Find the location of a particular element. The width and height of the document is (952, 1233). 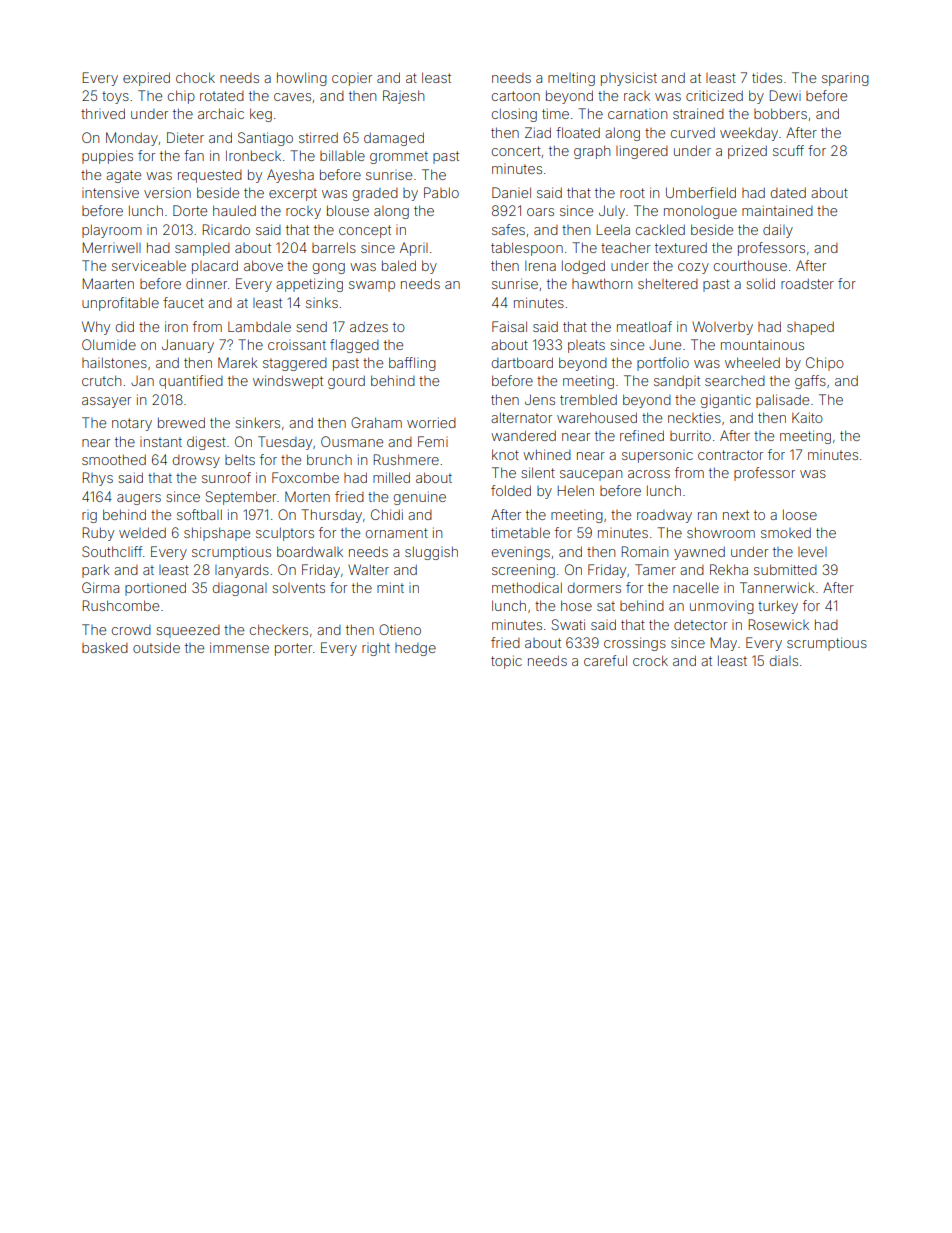

adzes is located at coordinates (369, 326).
